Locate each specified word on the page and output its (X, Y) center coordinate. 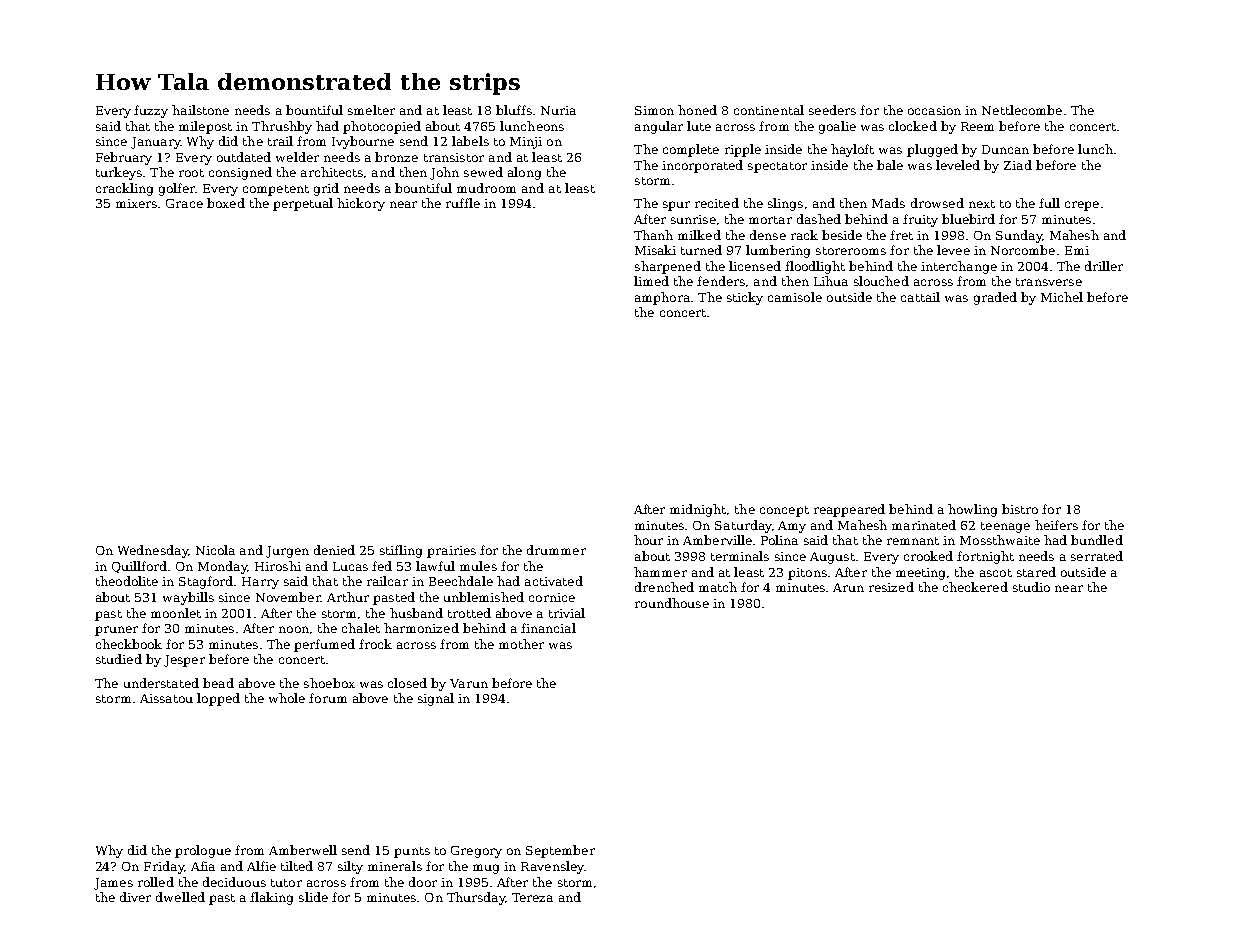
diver (135, 897)
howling (972, 510)
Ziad (1018, 165)
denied (334, 550)
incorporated (702, 166)
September (560, 851)
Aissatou (166, 698)
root (191, 173)
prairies (451, 552)
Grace (184, 203)
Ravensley (552, 867)
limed (651, 281)
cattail (920, 297)
